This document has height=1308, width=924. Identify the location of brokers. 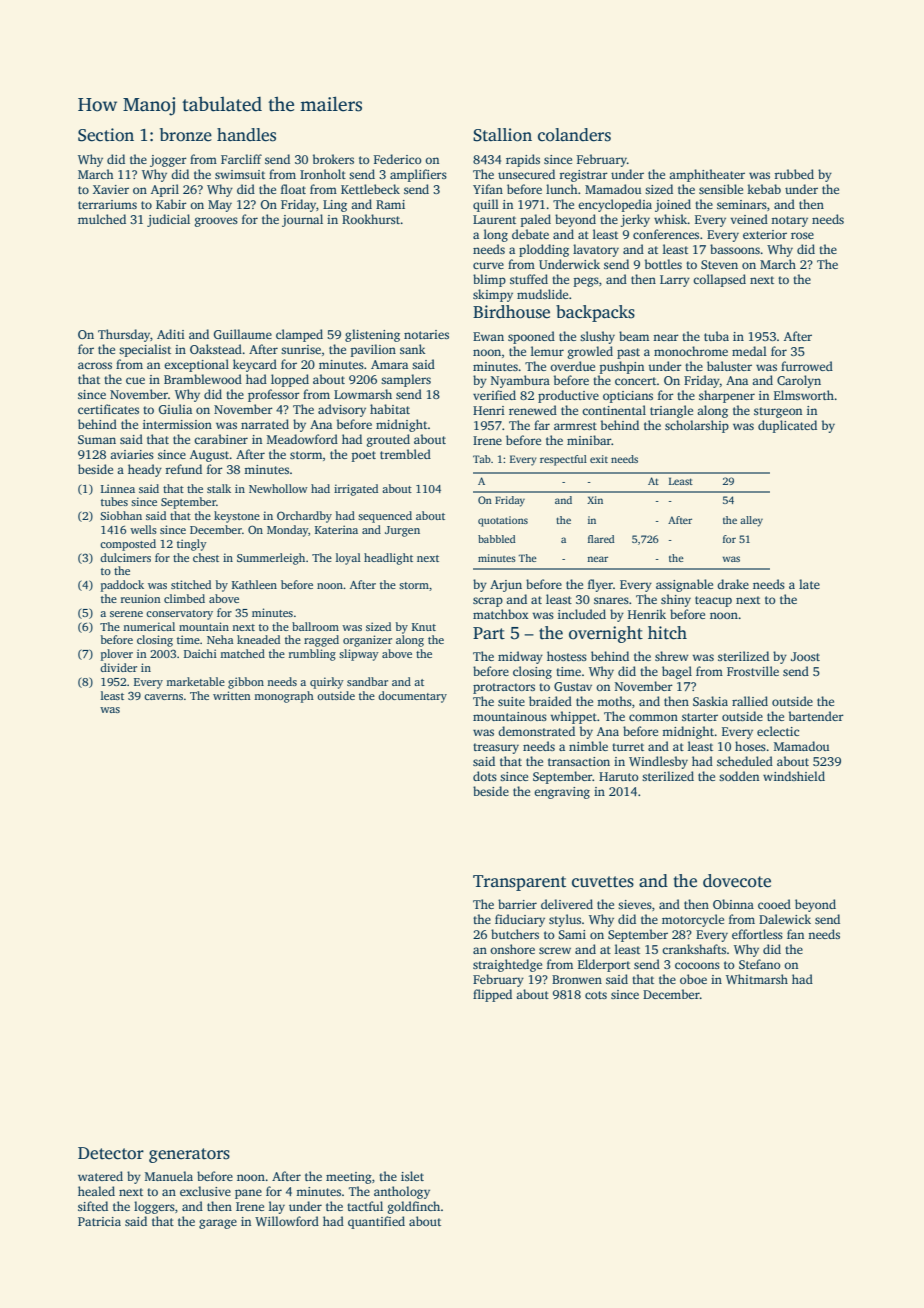
(333, 159).
